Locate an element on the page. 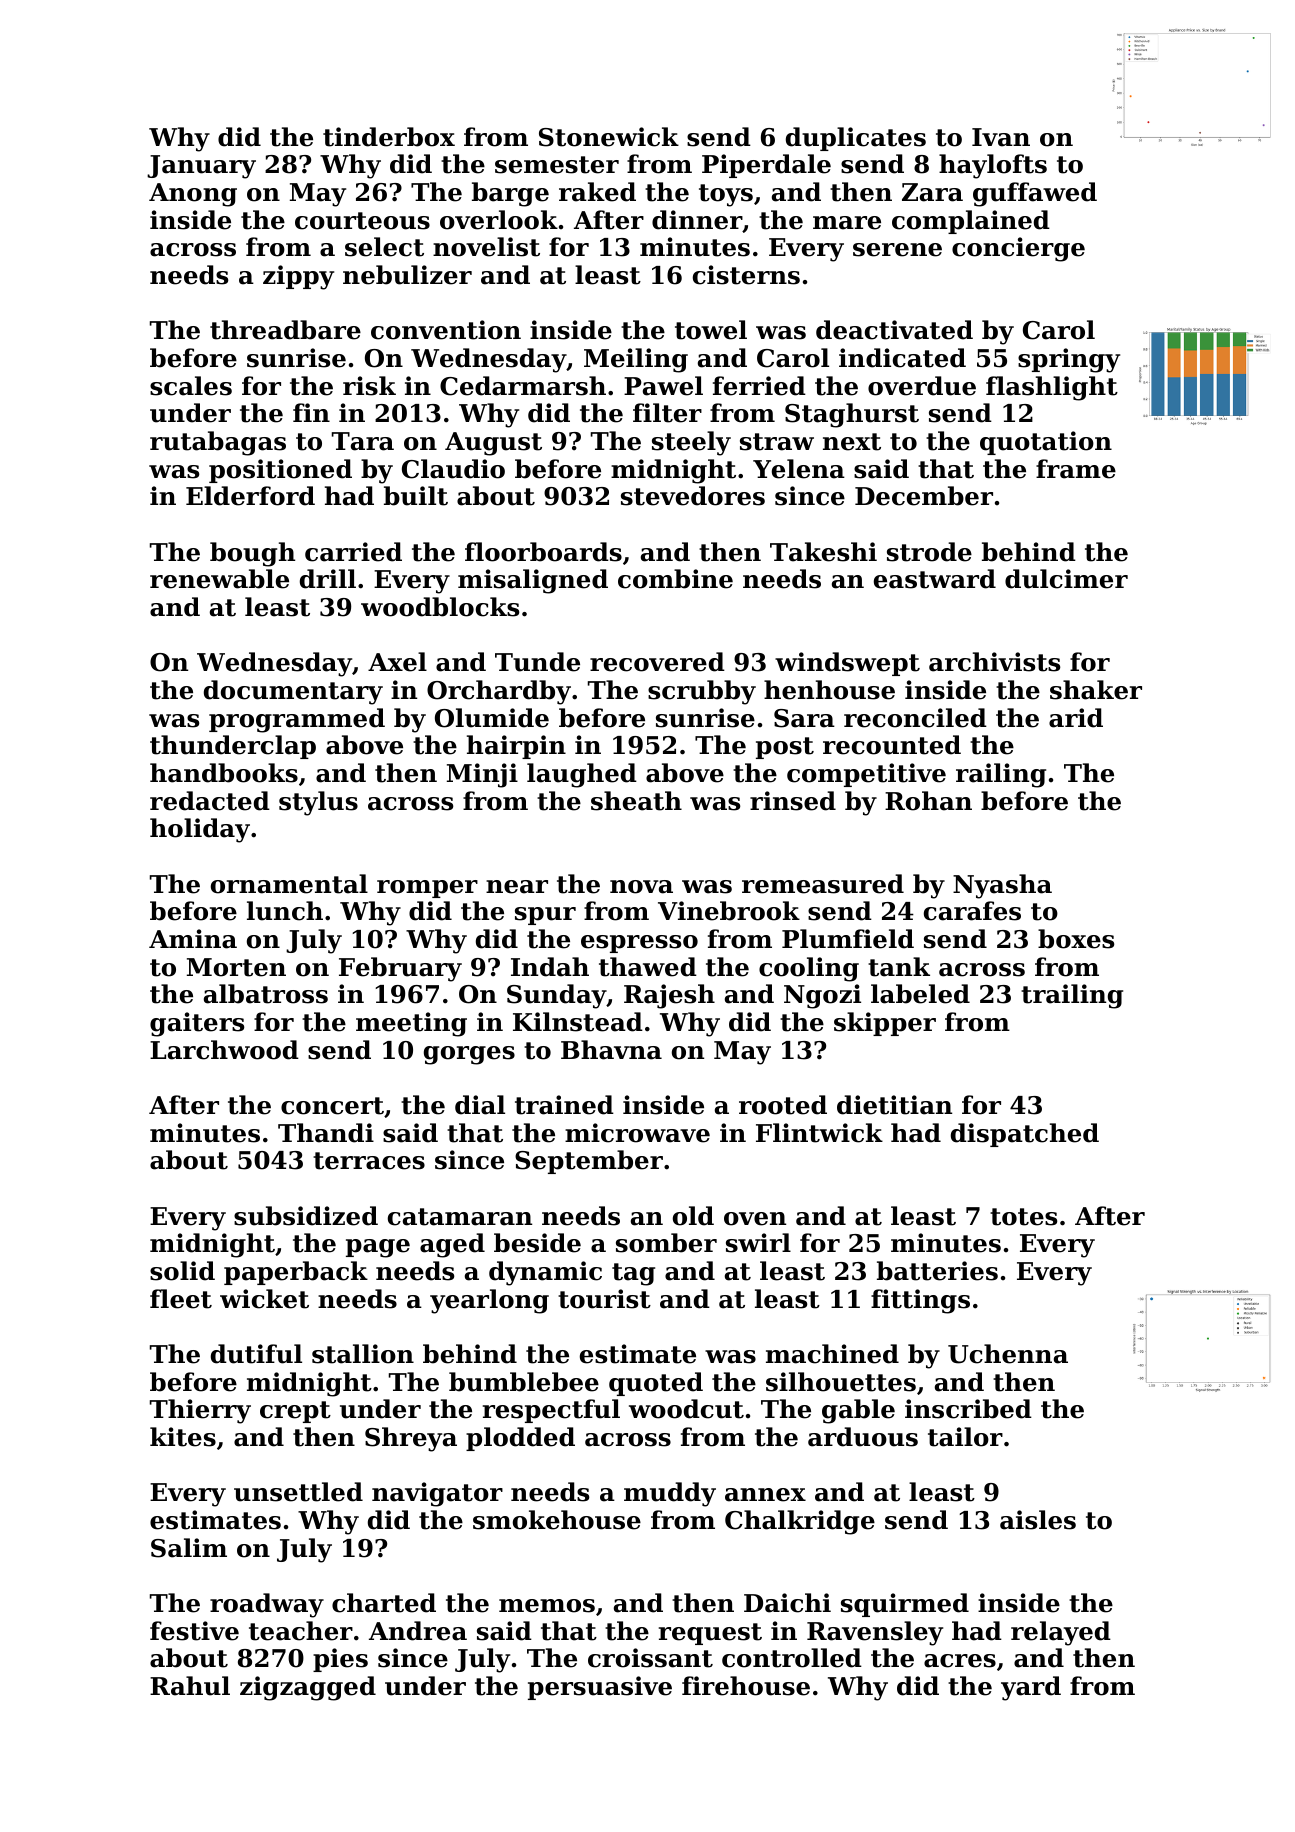 The width and height of the page is (1295, 1832). muddy is located at coordinates (670, 1494).
